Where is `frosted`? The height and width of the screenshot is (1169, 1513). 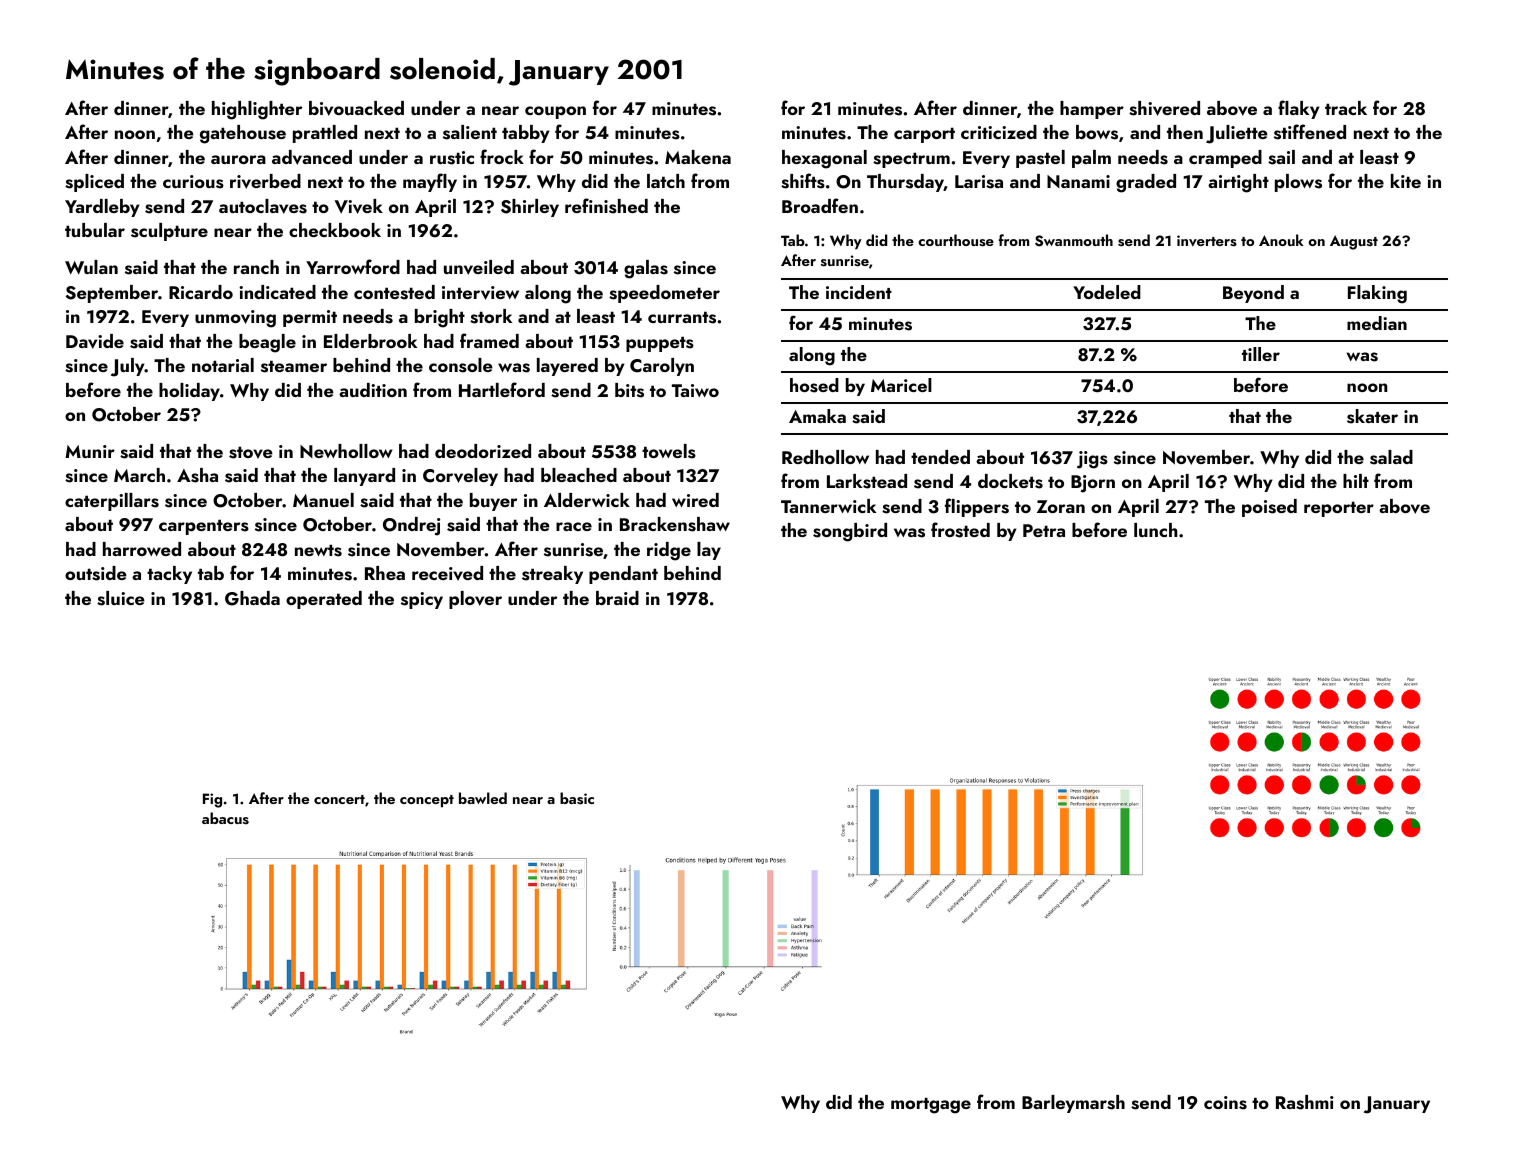
frosted is located at coordinates (960, 530).
